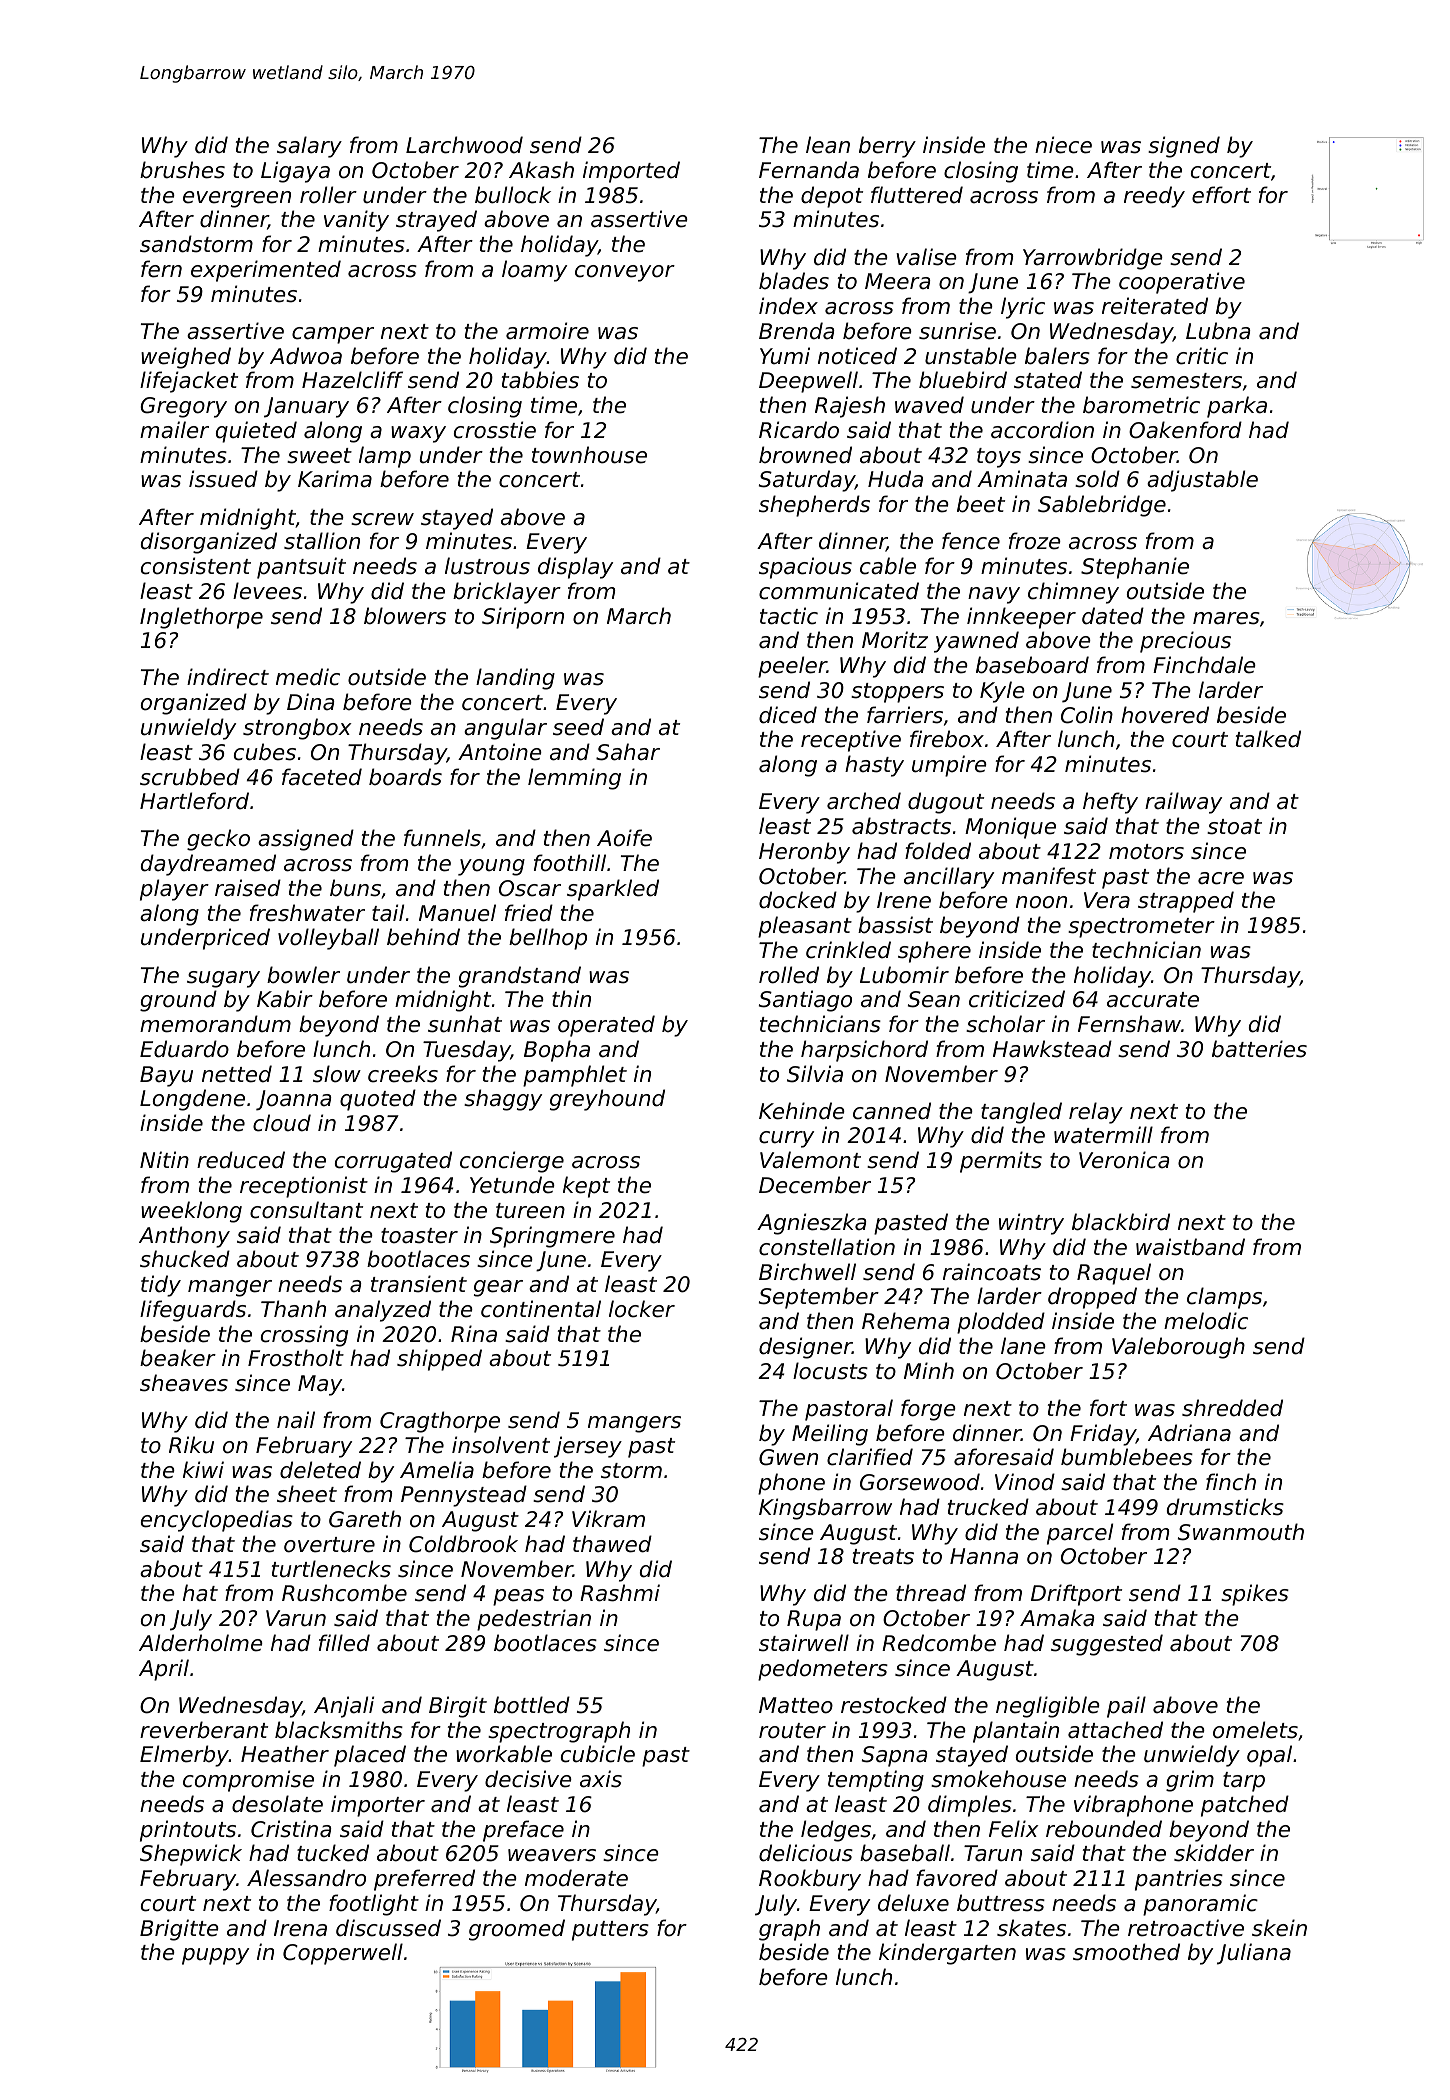 The height and width of the screenshot is (2100, 1450). What do you see at coordinates (1183, 803) in the screenshot?
I see `railway` at bounding box center [1183, 803].
